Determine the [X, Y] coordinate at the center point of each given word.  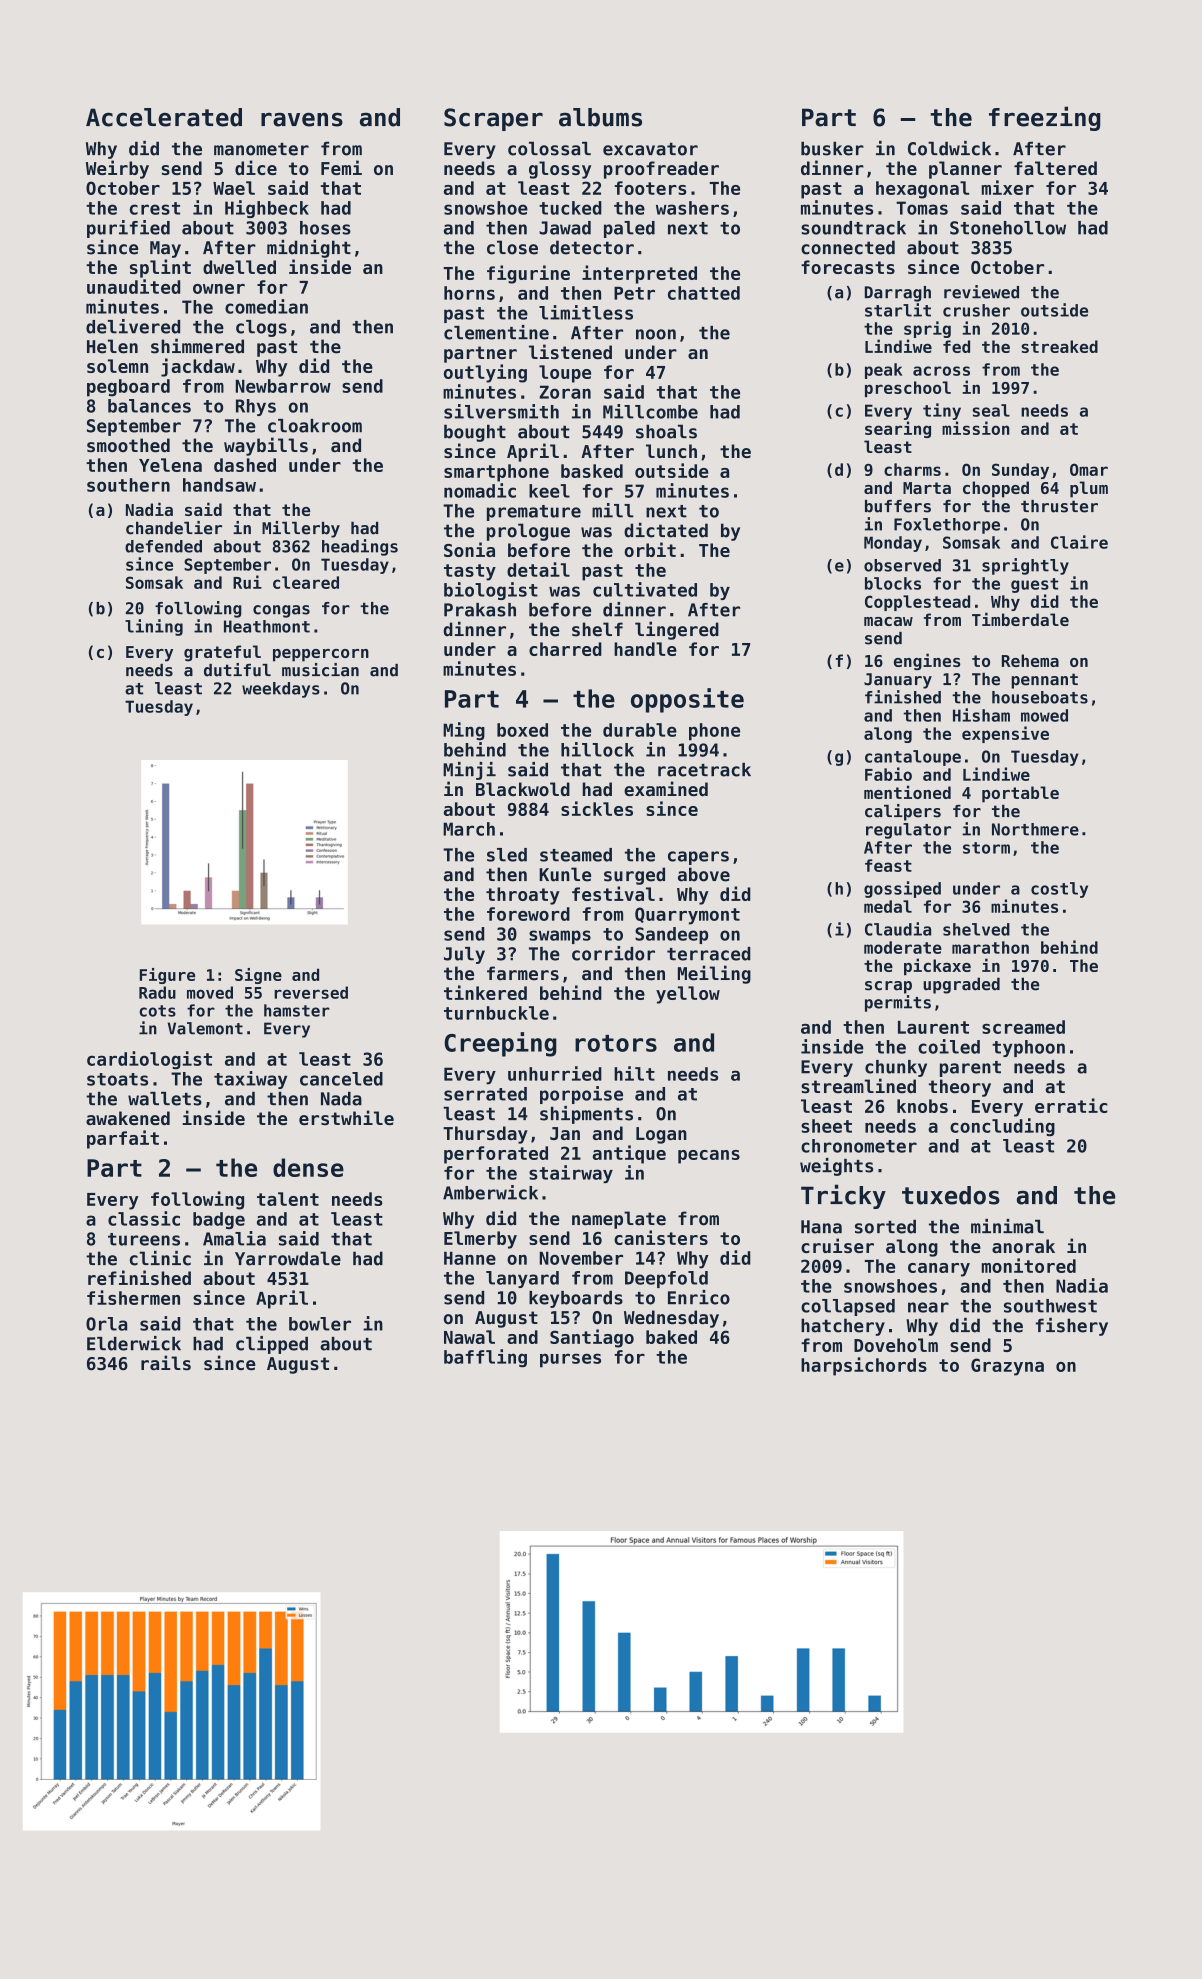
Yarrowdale [288, 1258]
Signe [258, 976]
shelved [976, 929]
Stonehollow [1008, 228]
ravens [302, 119]
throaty [523, 896]
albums [600, 117]
